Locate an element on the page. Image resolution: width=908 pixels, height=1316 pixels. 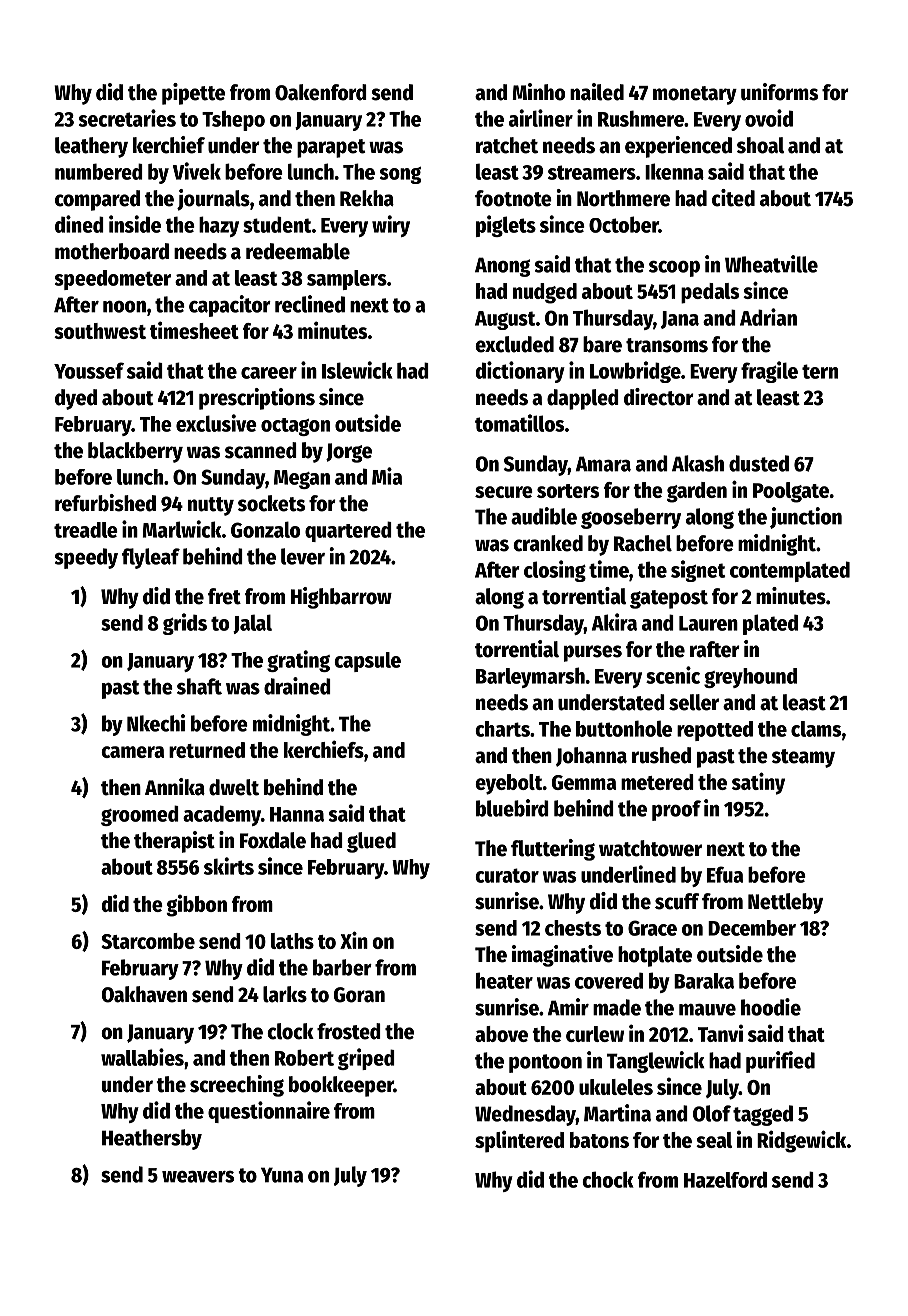
song is located at coordinates (400, 175).
